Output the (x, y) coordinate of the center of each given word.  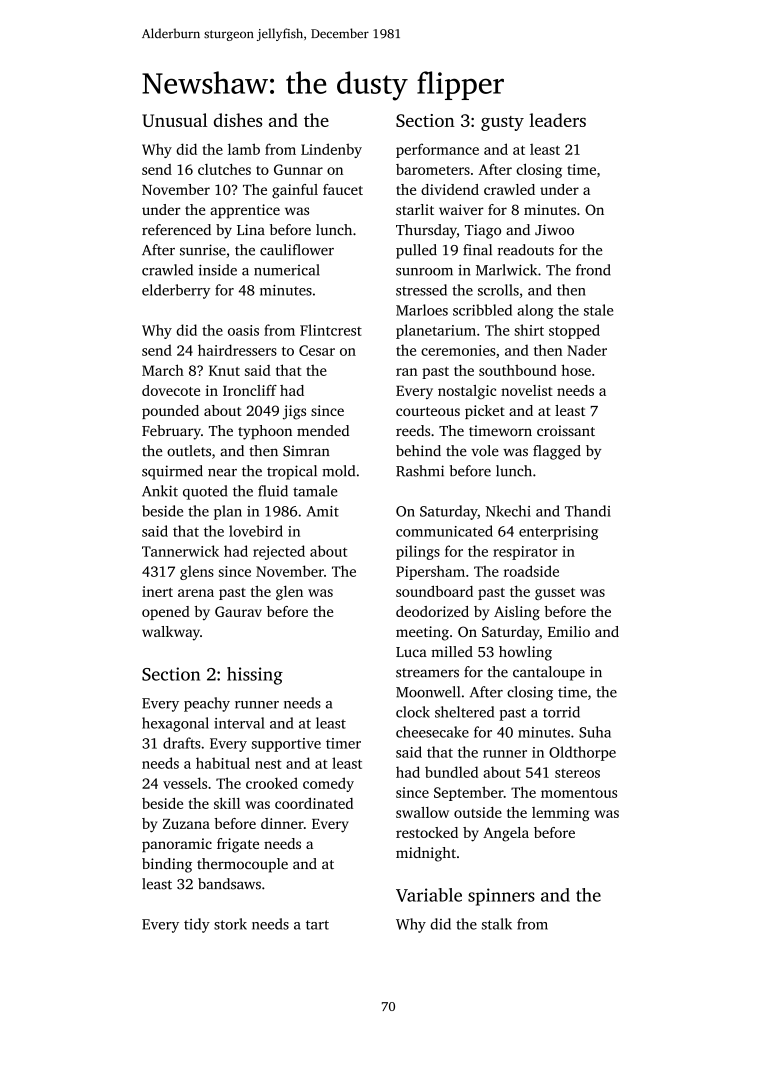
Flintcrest (331, 330)
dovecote (171, 390)
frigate (238, 845)
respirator (525, 553)
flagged (557, 452)
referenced (176, 229)
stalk (497, 924)
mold (338, 471)
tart (317, 925)
